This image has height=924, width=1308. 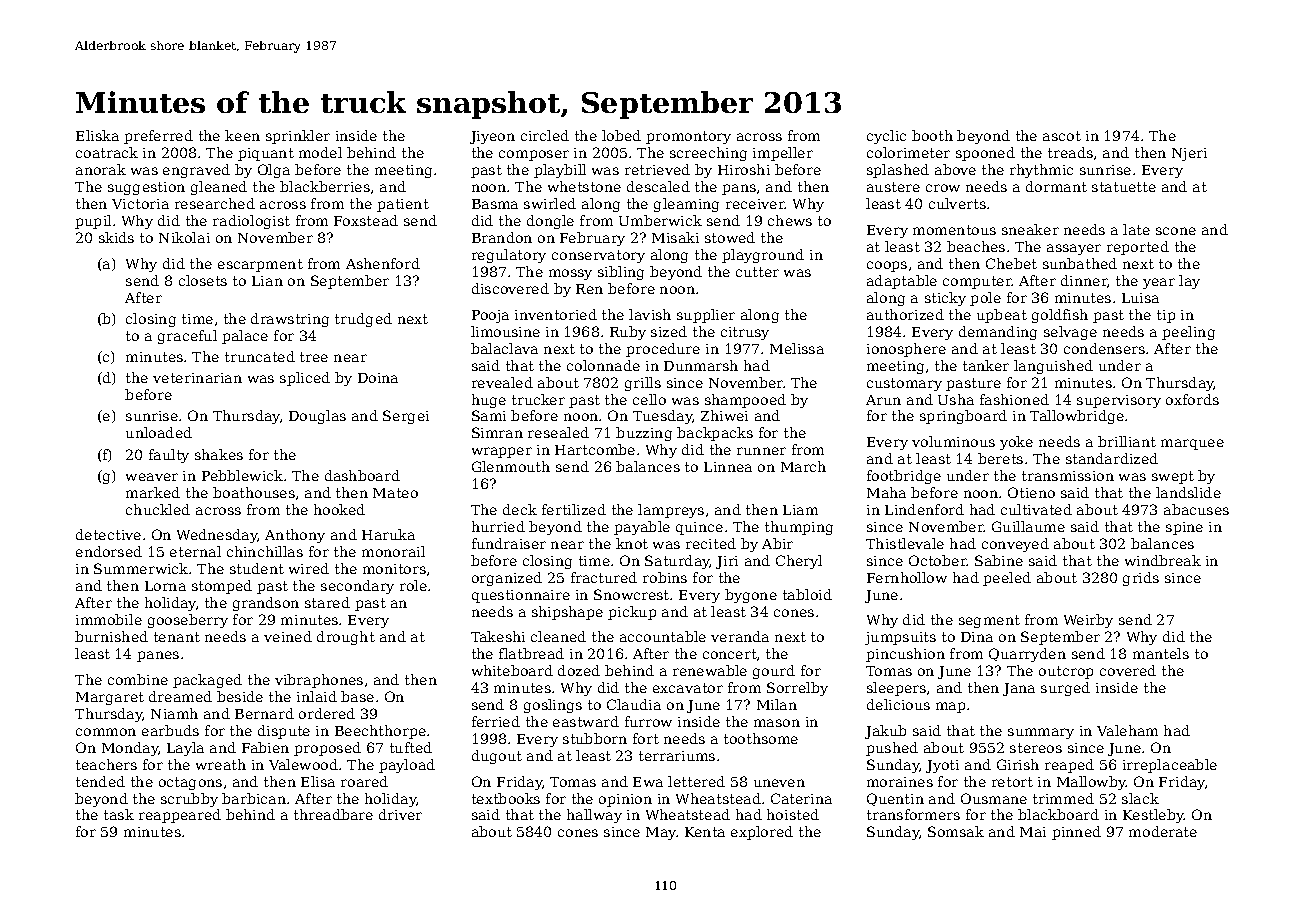 I want to click on sprinkler, so click(x=298, y=137).
